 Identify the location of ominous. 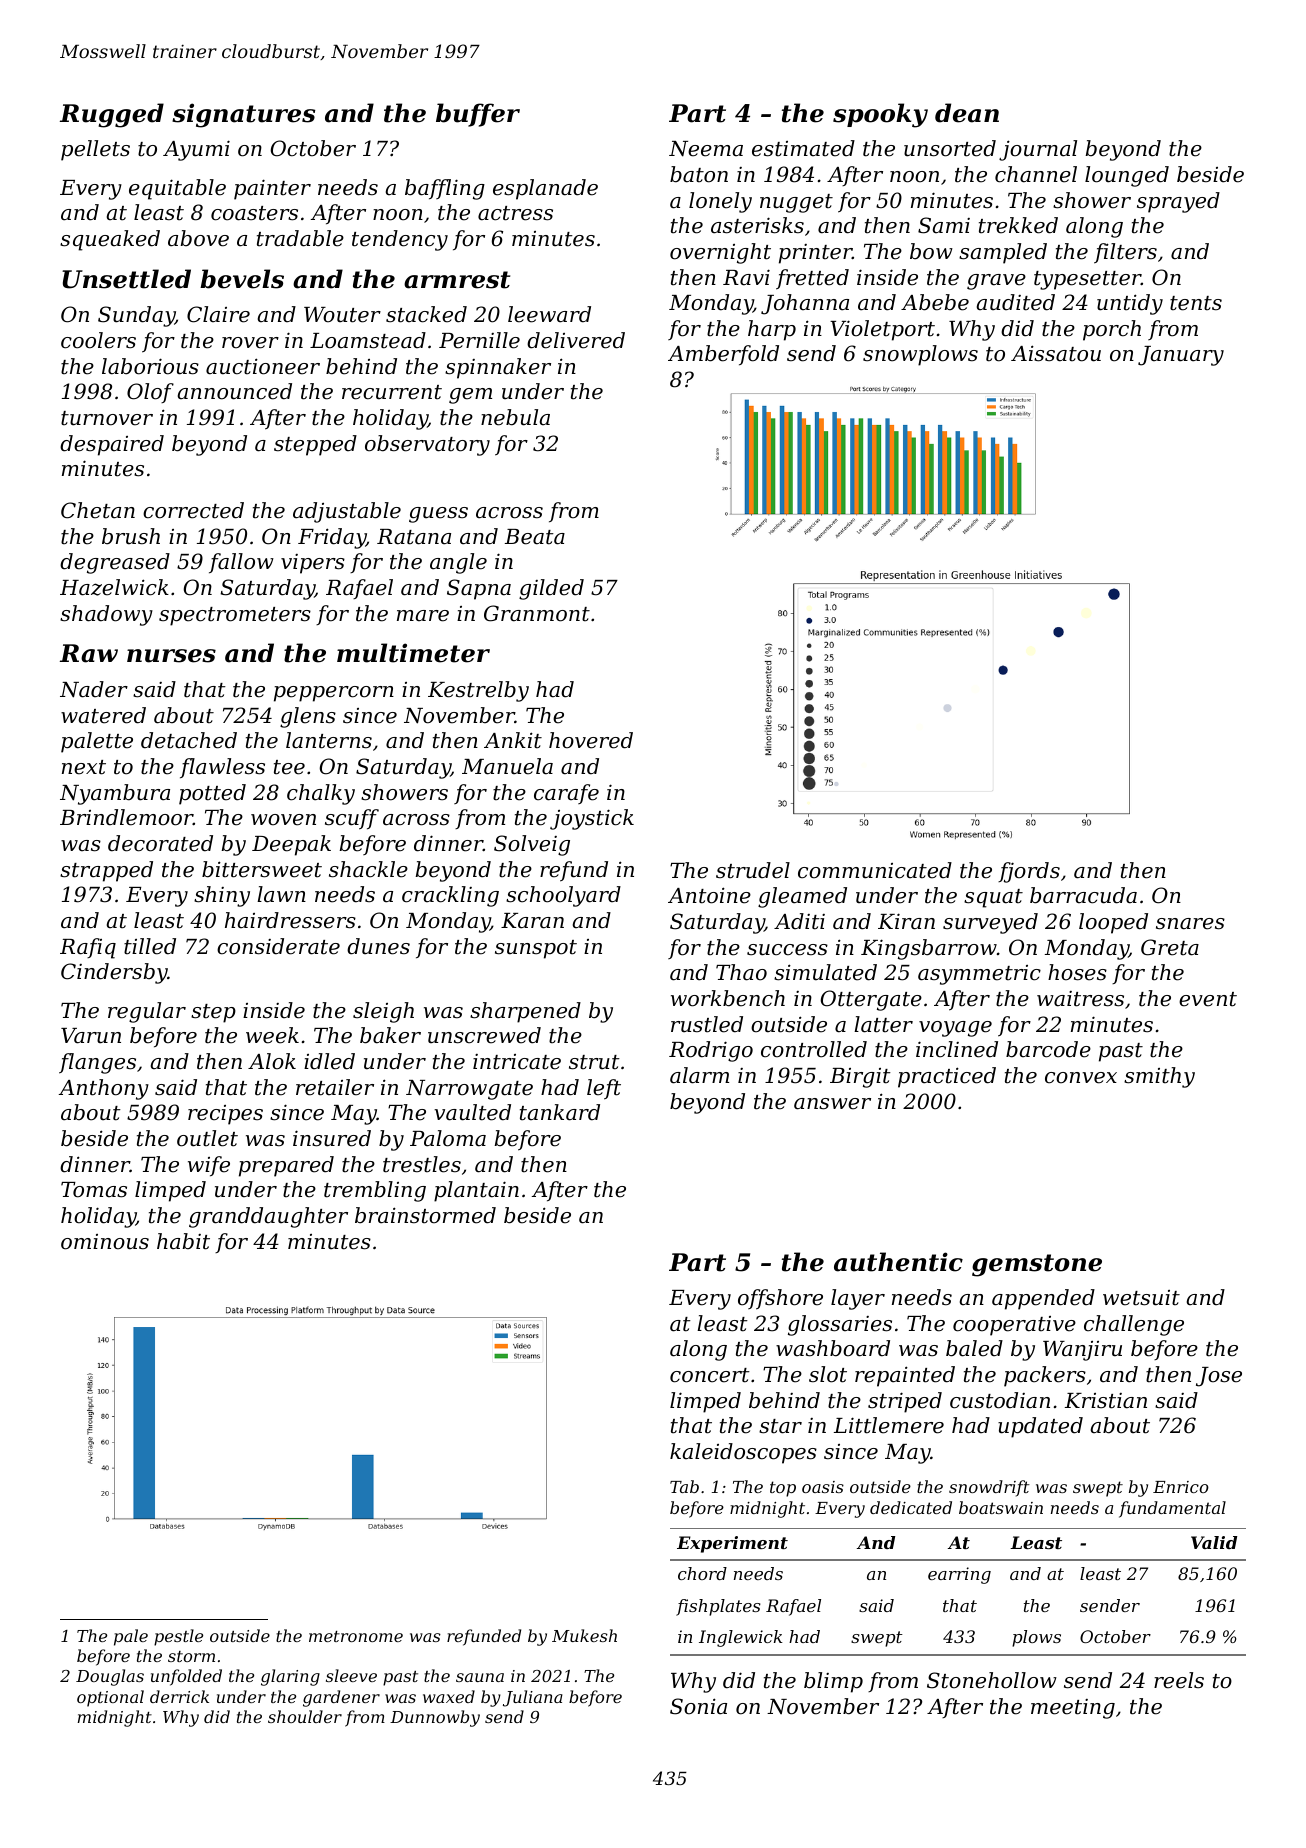
(105, 1242).
